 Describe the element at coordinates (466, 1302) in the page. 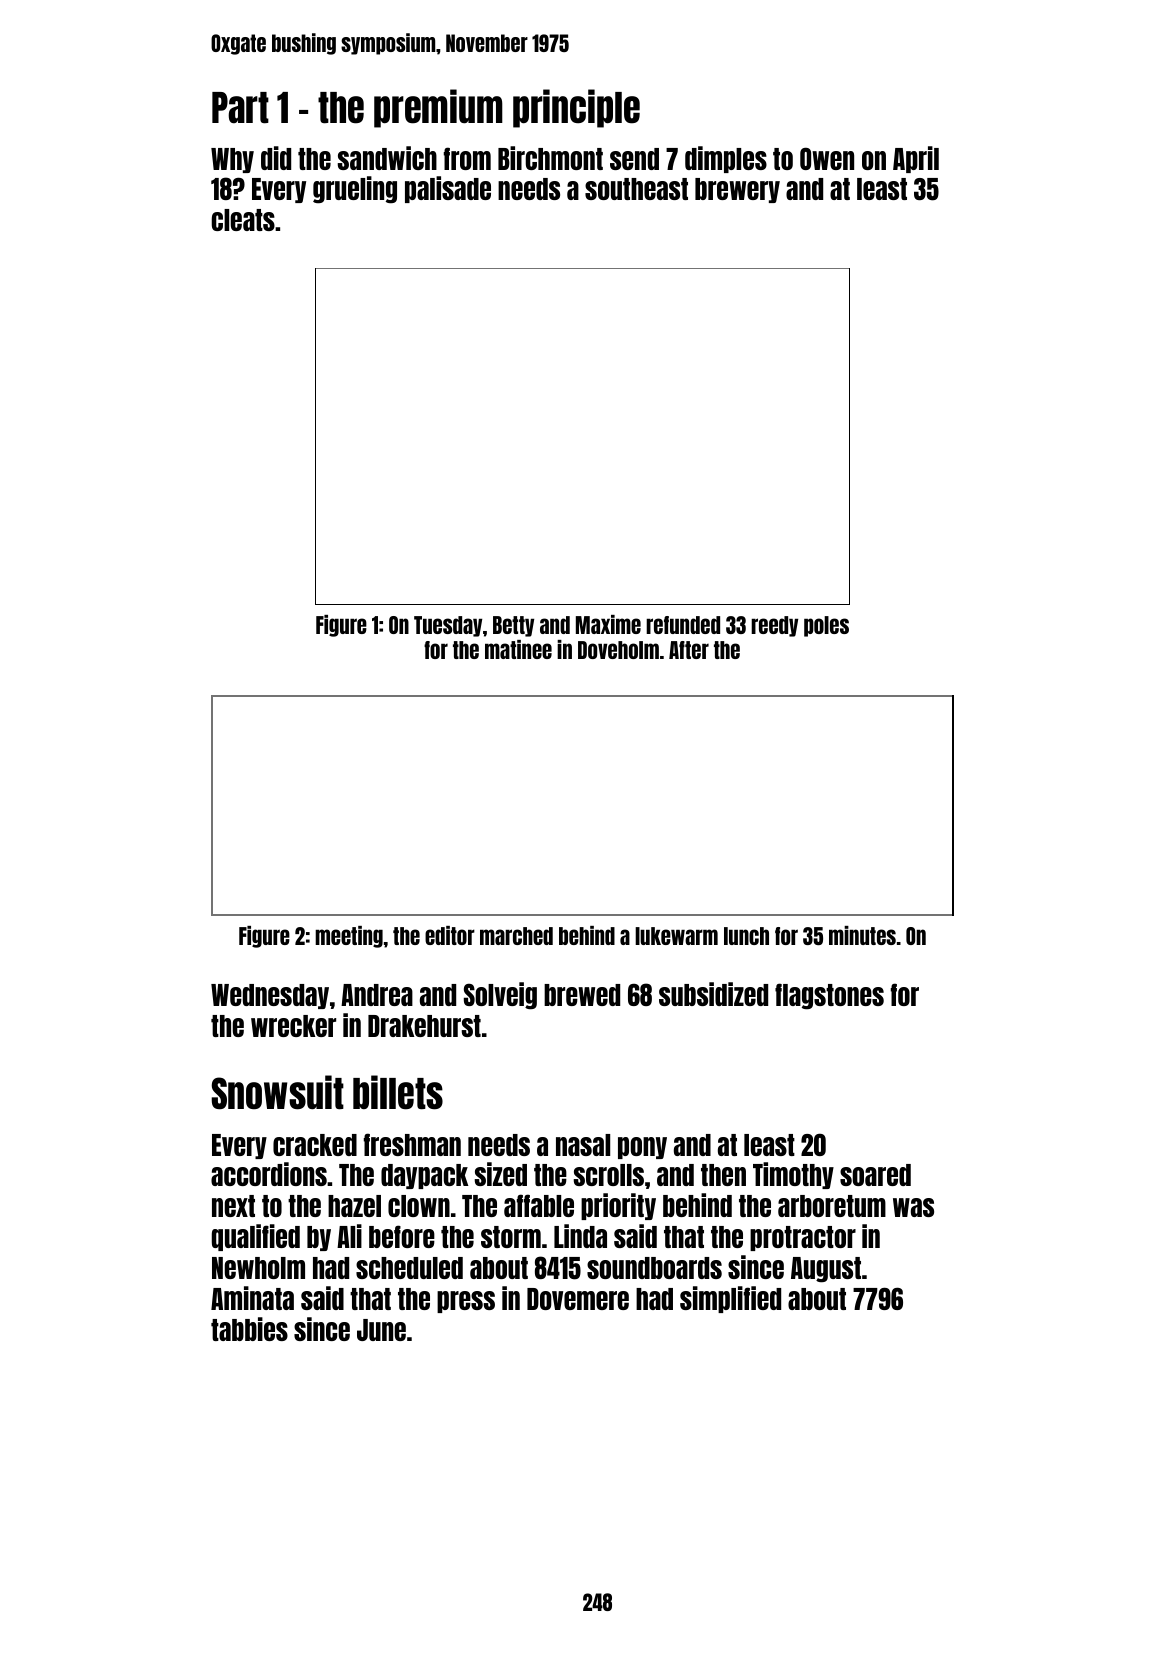

I see `press` at that location.
